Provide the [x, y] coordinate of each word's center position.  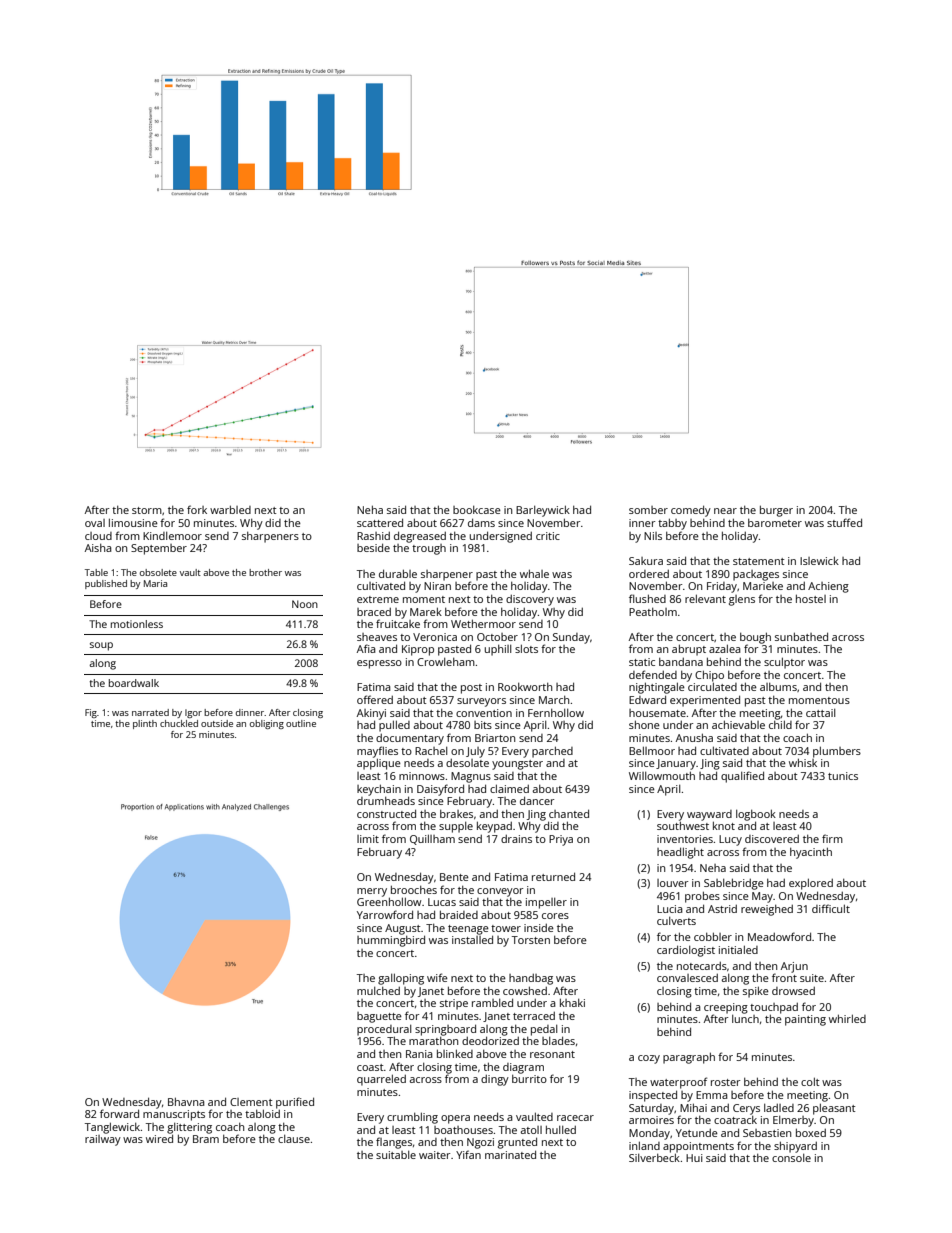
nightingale [657, 688]
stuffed [844, 522]
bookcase [477, 510]
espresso [379, 664]
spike [756, 992]
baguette [379, 1017]
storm [147, 510]
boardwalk [134, 683]
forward [119, 1113]
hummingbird [391, 941]
